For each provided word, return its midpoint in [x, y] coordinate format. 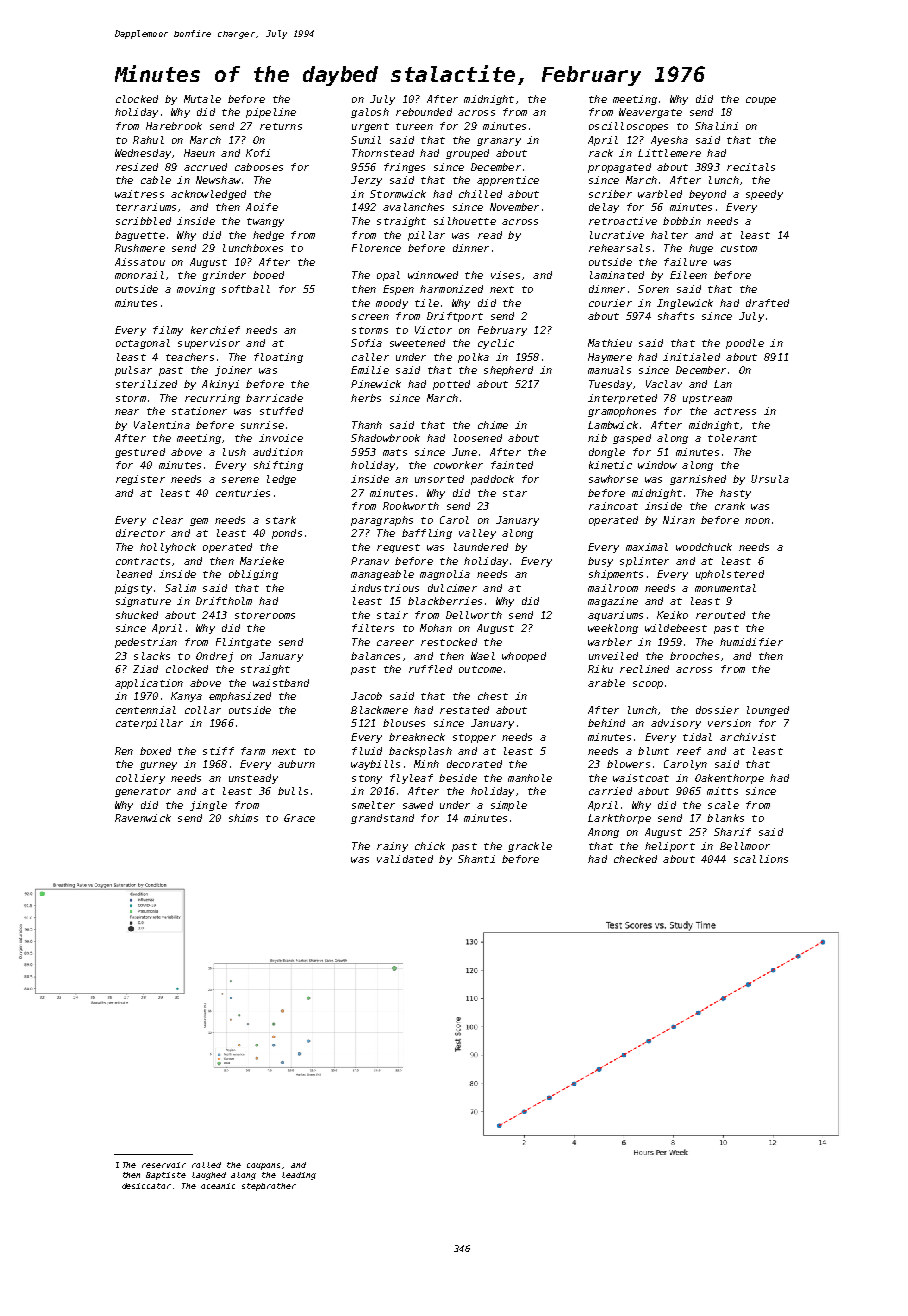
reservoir [164, 1165]
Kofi [258, 153]
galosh [370, 113]
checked [635, 859]
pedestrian [146, 643]
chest [493, 696]
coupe [761, 101]
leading [299, 1176]
